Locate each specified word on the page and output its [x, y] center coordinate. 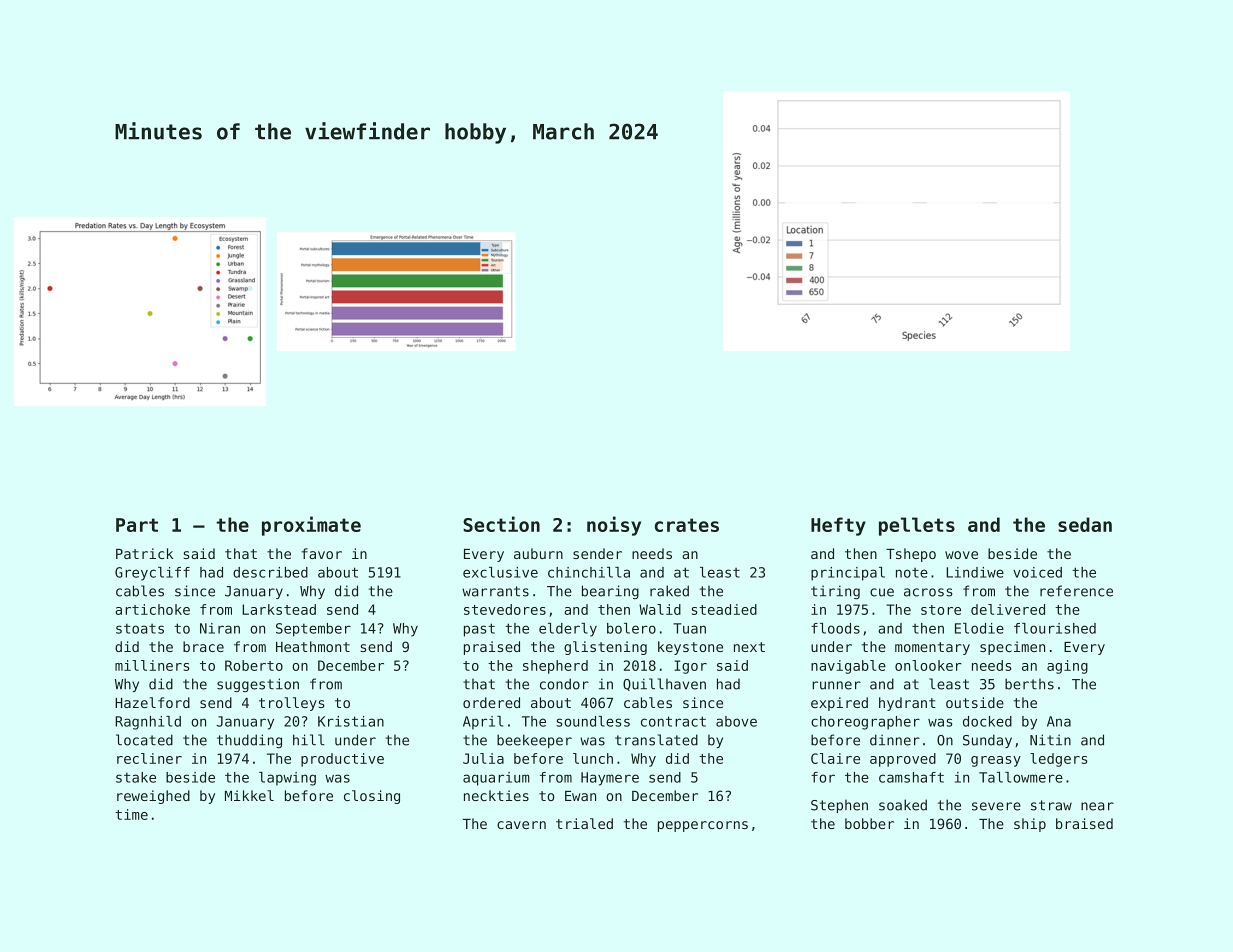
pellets [917, 526]
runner [836, 685]
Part [137, 525]
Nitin [1050, 739]
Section [501, 524]
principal [848, 574]
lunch [593, 758]
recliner [149, 758]
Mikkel [249, 795]
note [912, 573]
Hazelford [152, 702]
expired [839, 704]
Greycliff [152, 574]
